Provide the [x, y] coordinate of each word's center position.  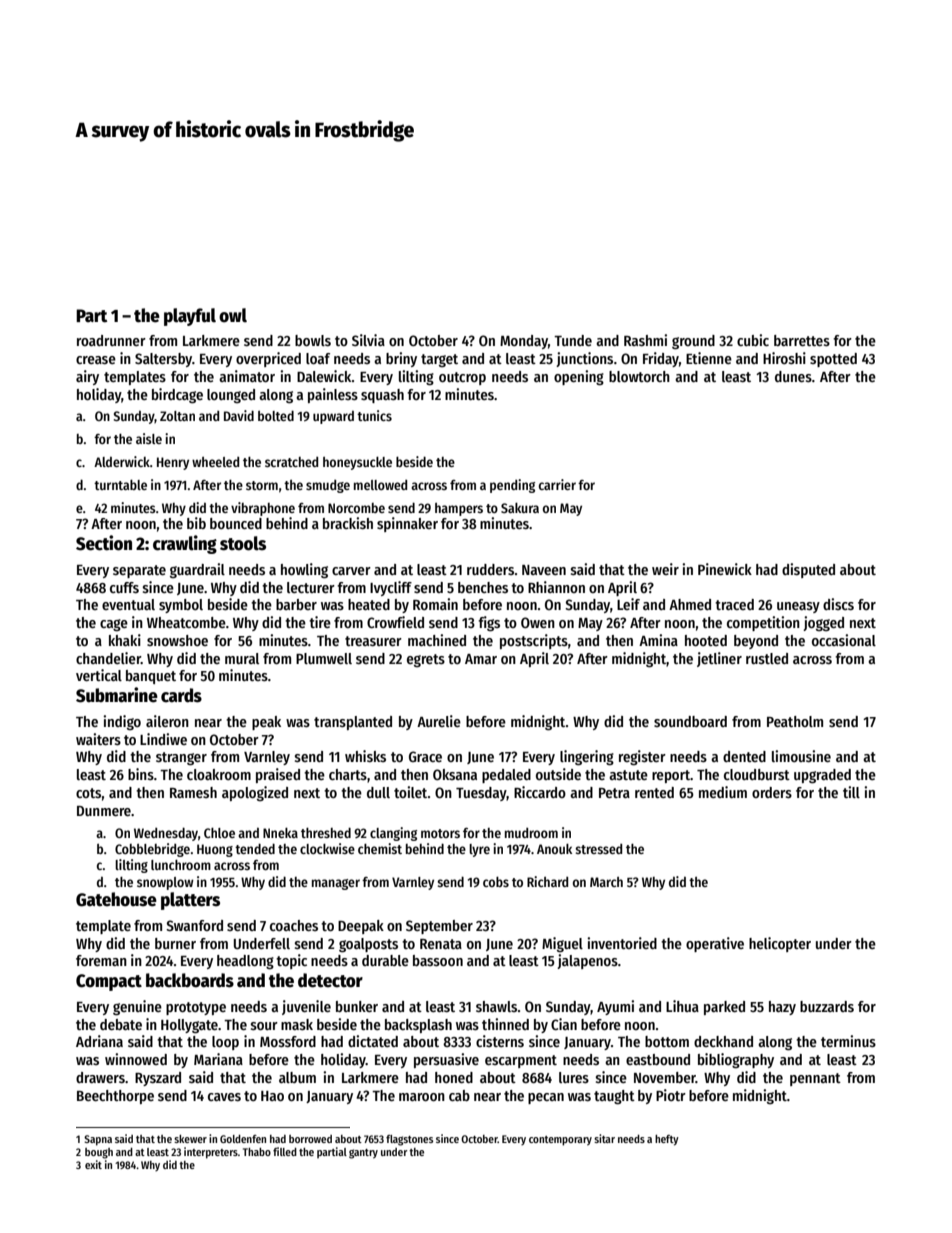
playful [190, 317]
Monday [524, 342]
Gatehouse [116, 899]
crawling [185, 544]
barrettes [802, 340]
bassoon [438, 960]
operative [715, 944]
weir [665, 569]
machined [437, 640]
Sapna [98, 1140]
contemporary [560, 1141]
